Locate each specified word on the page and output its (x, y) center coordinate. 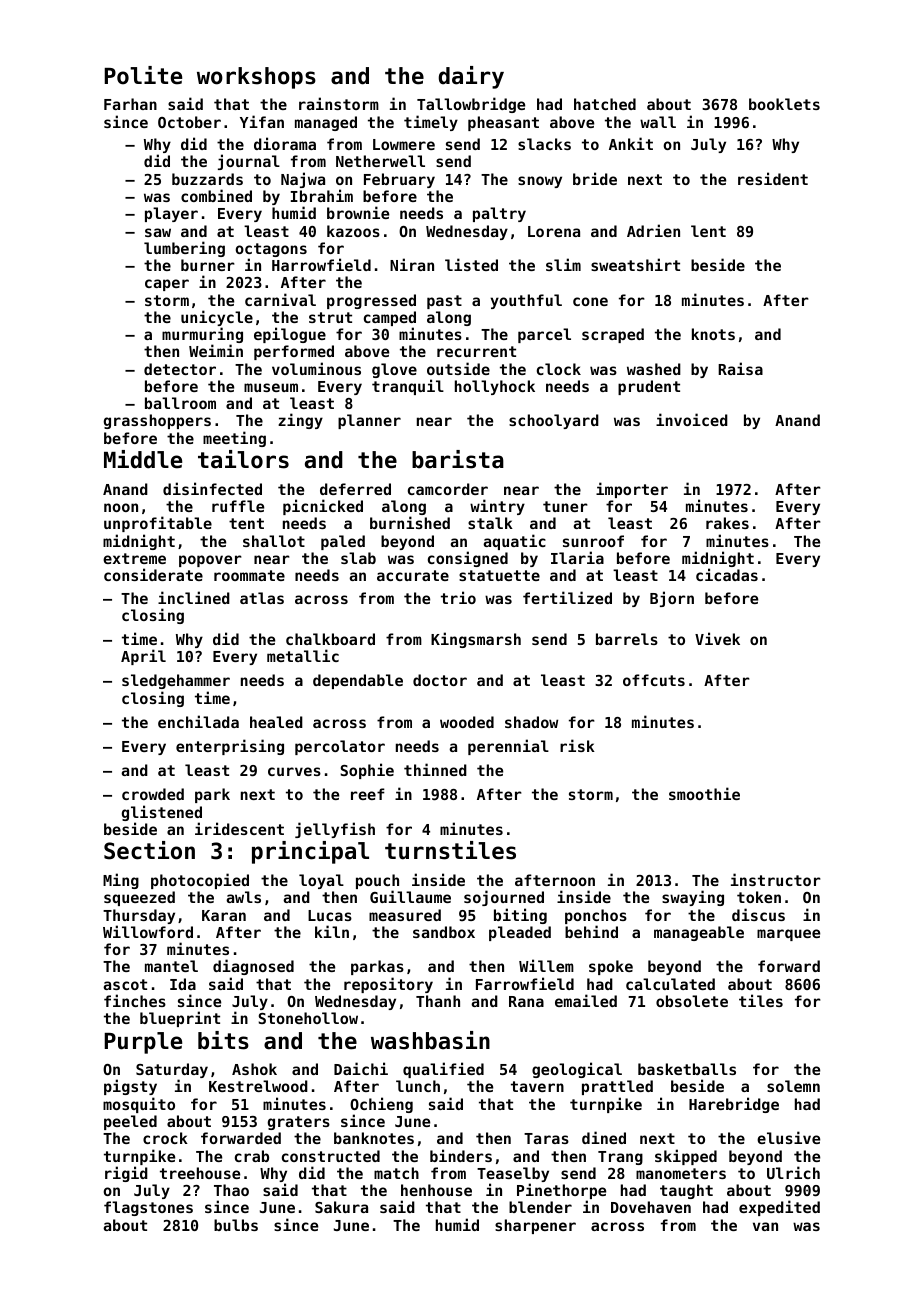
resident (773, 178)
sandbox (444, 932)
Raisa (740, 368)
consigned (468, 559)
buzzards (207, 179)
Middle (143, 459)
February (399, 180)
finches (135, 1000)
